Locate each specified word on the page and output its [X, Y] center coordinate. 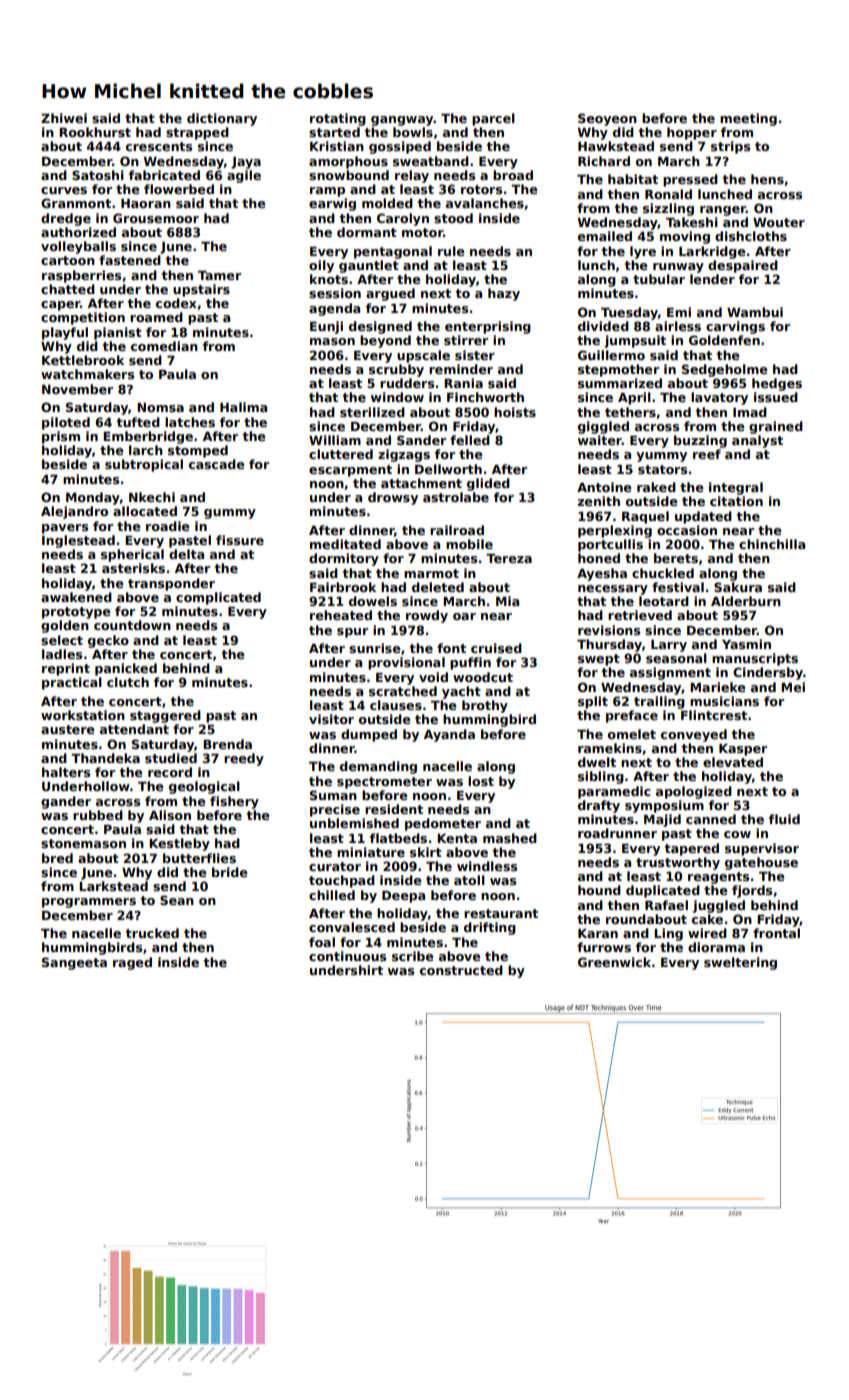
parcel [493, 119]
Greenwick [614, 962]
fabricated [164, 175]
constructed [461, 970]
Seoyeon [607, 119]
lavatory [719, 398]
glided [488, 484]
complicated [218, 598]
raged [132, 963]
